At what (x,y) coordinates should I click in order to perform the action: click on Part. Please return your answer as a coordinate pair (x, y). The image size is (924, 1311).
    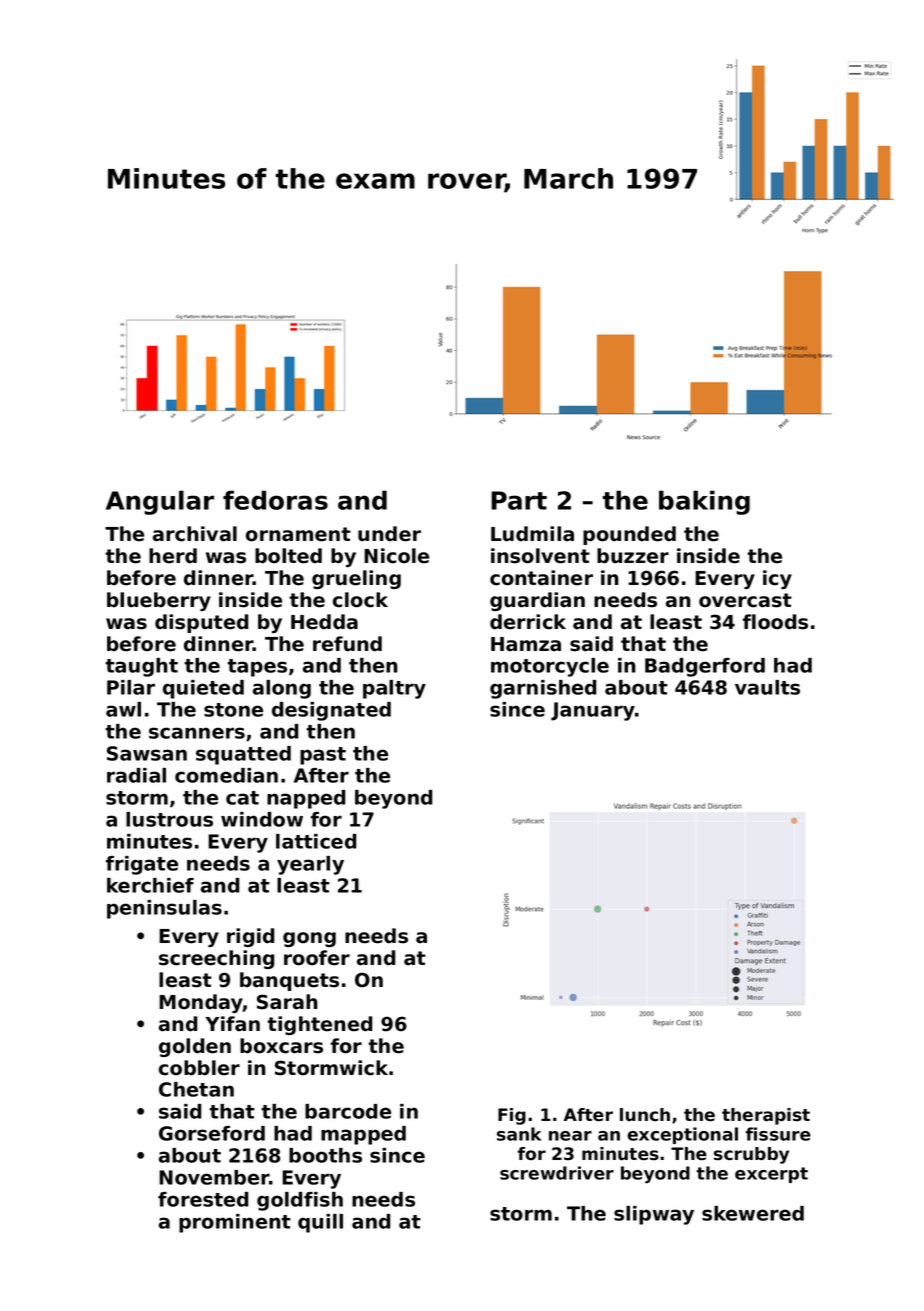
    Looking at the image, I should click on (519, 500).
